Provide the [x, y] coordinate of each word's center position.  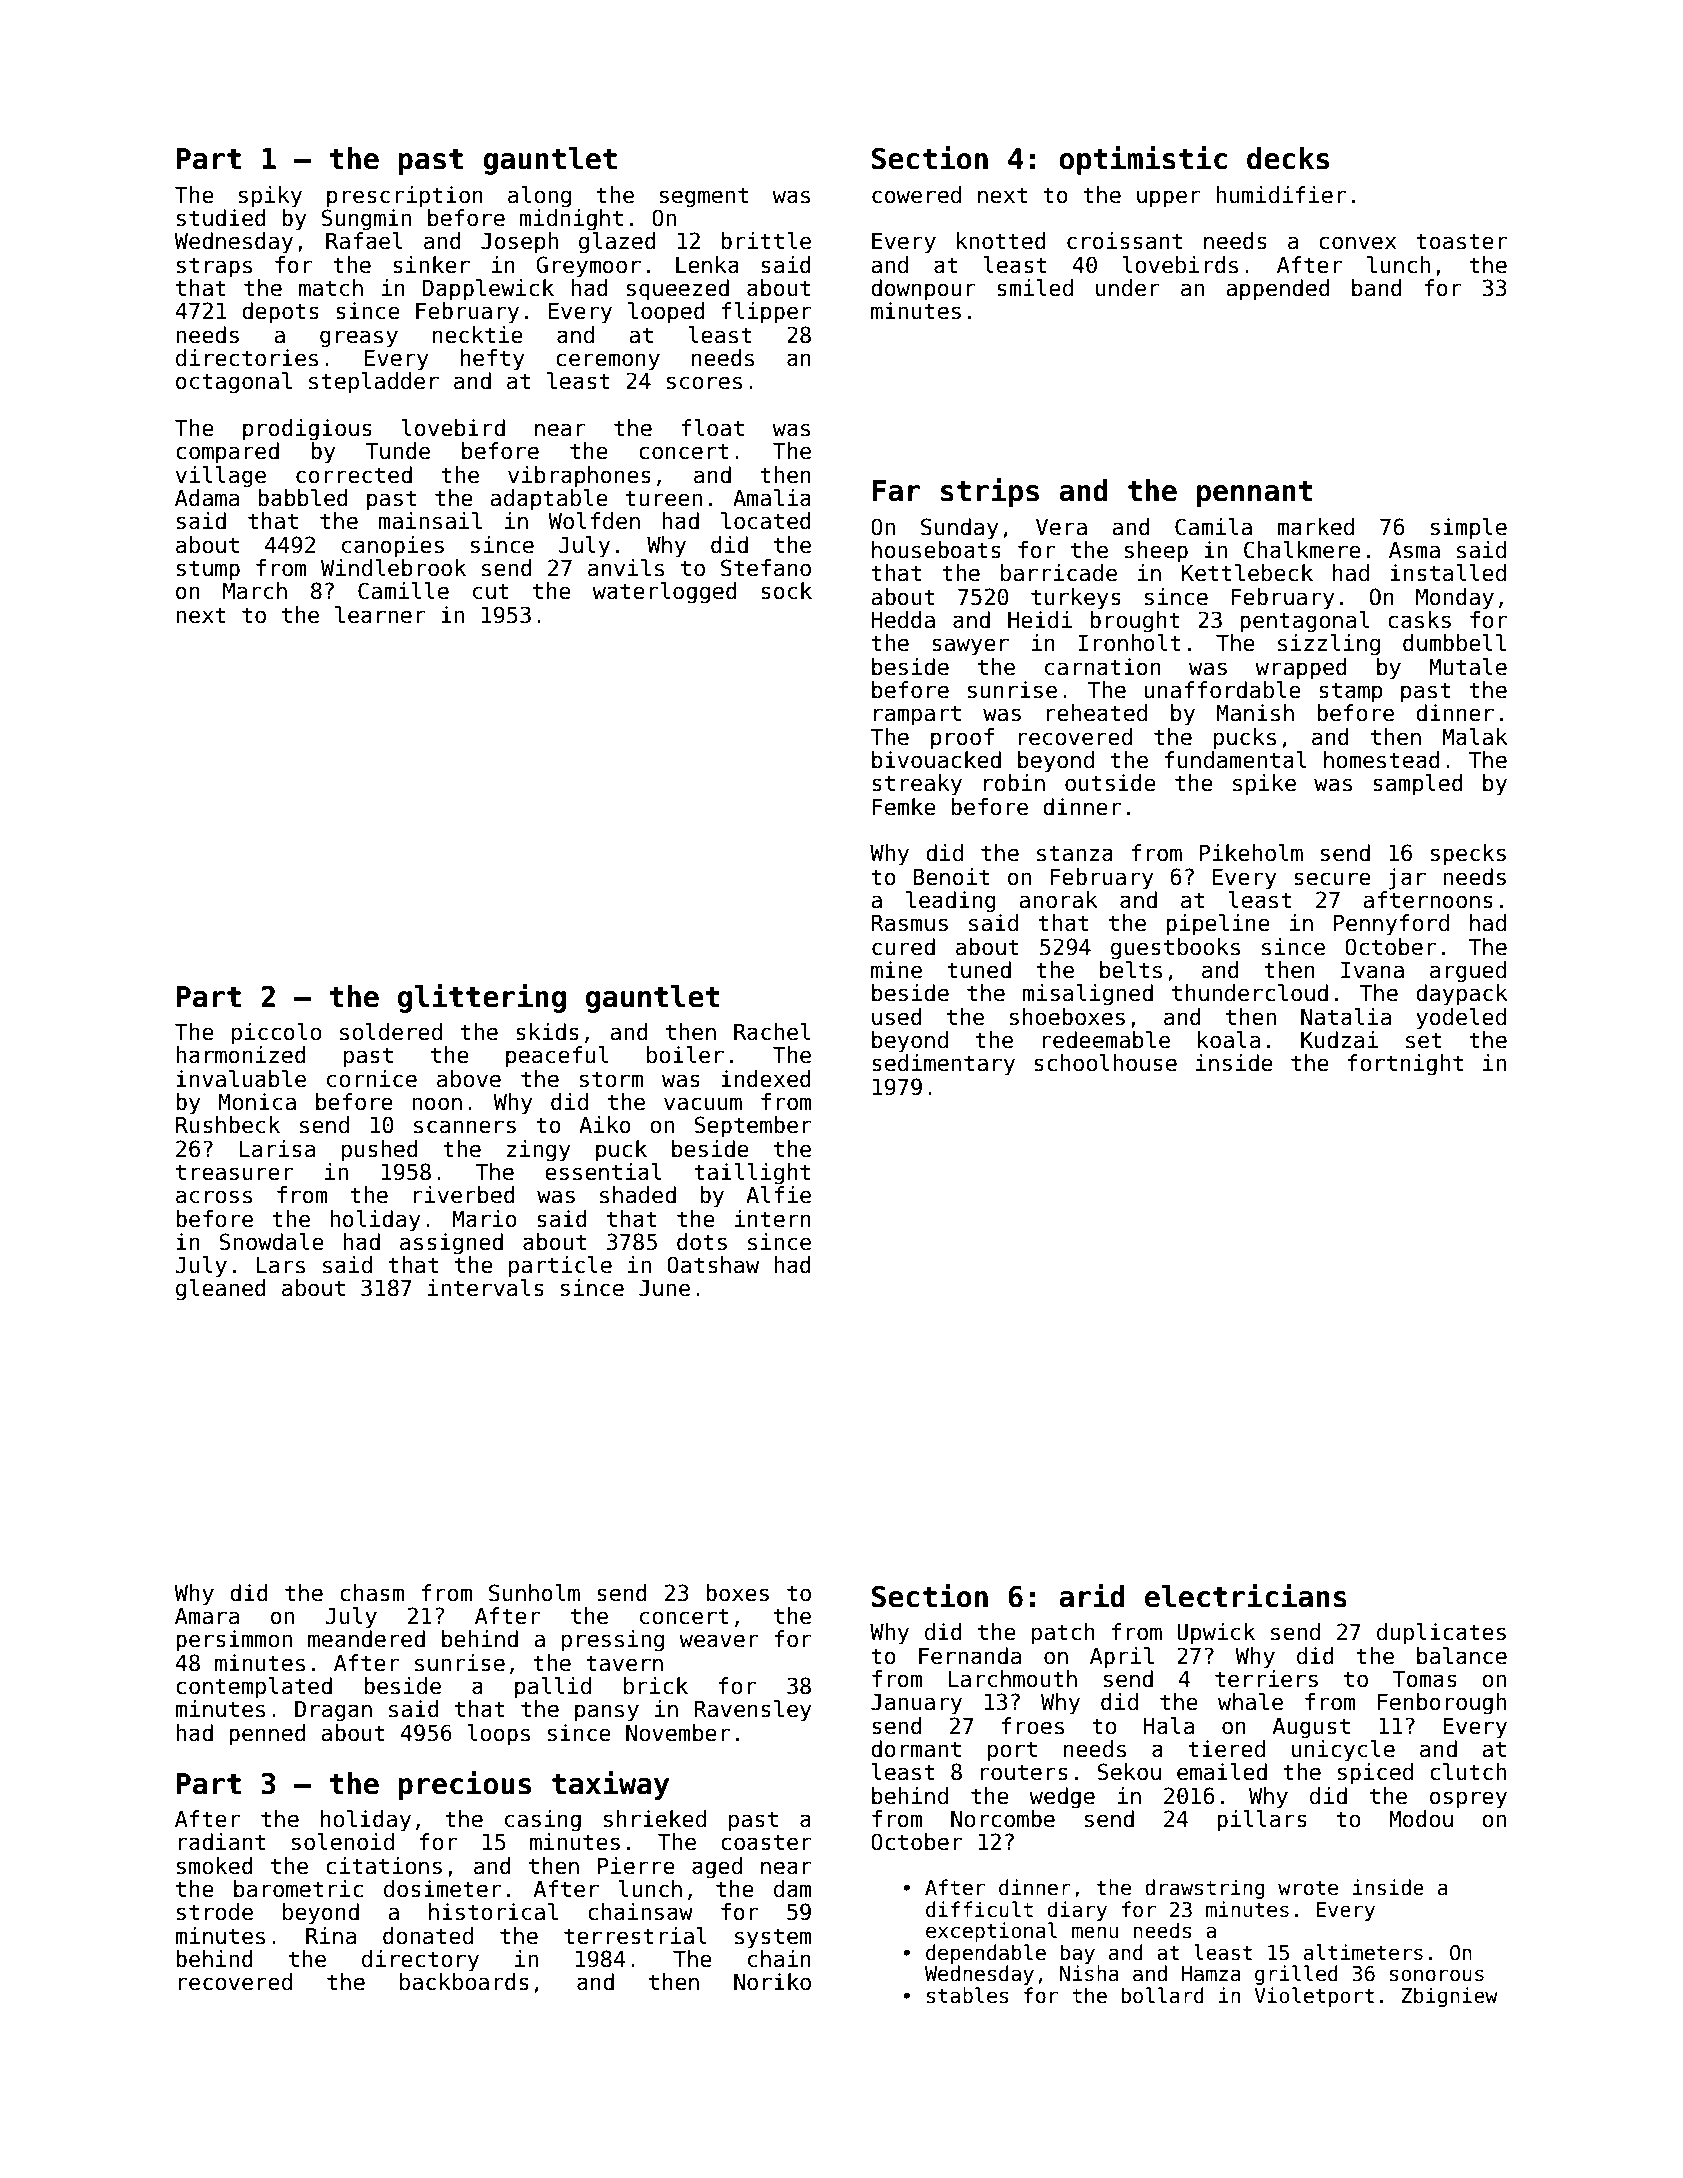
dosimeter [442, 1889]
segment [704, 197]
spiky [270, 197]
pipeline [1218, 925]
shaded [638, 1195]
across [214, 1197]
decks [1288, 158]
